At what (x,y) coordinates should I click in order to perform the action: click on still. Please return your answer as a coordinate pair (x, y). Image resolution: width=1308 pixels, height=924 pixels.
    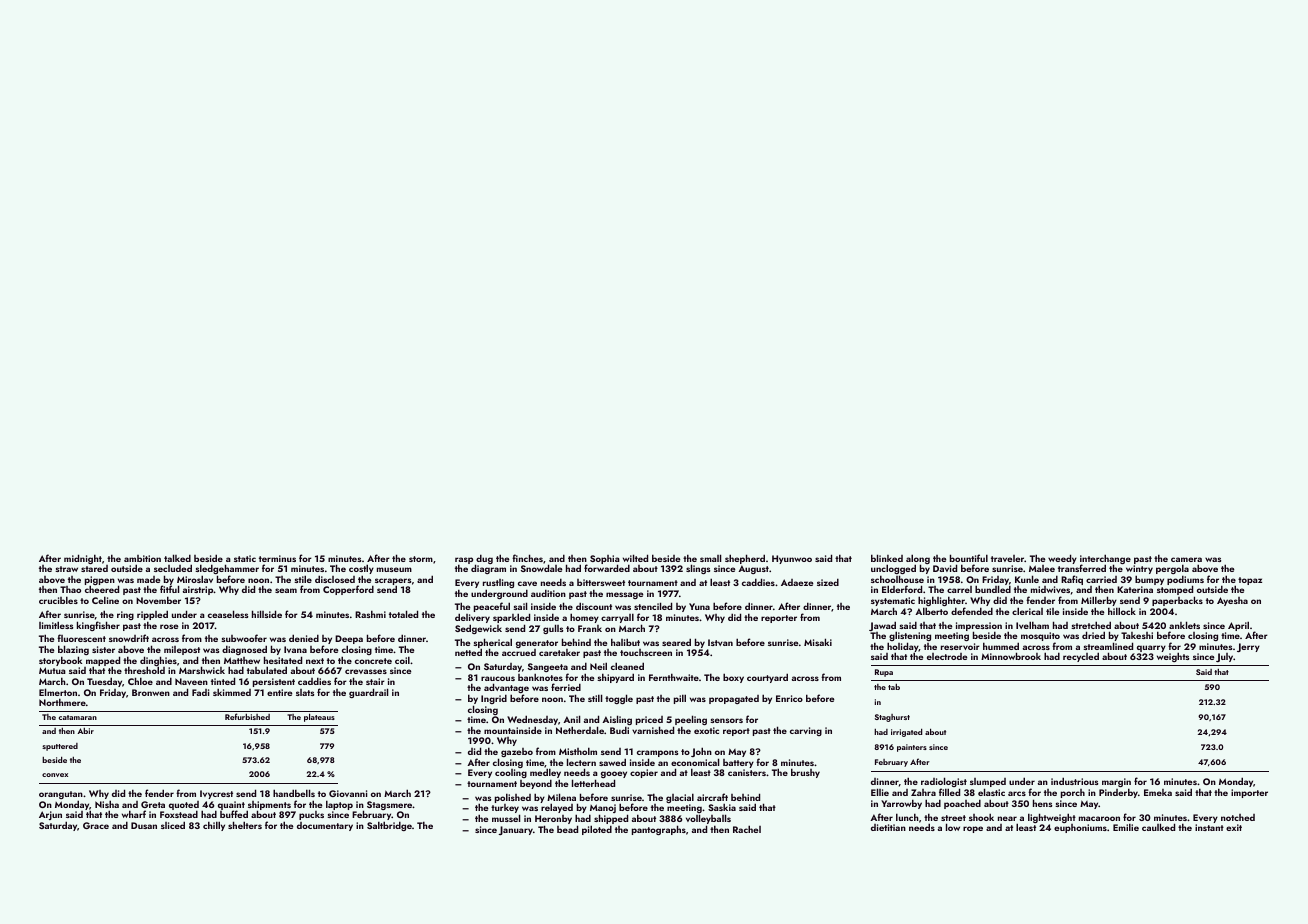
    Looking at the image, I should click on (595, 698).
